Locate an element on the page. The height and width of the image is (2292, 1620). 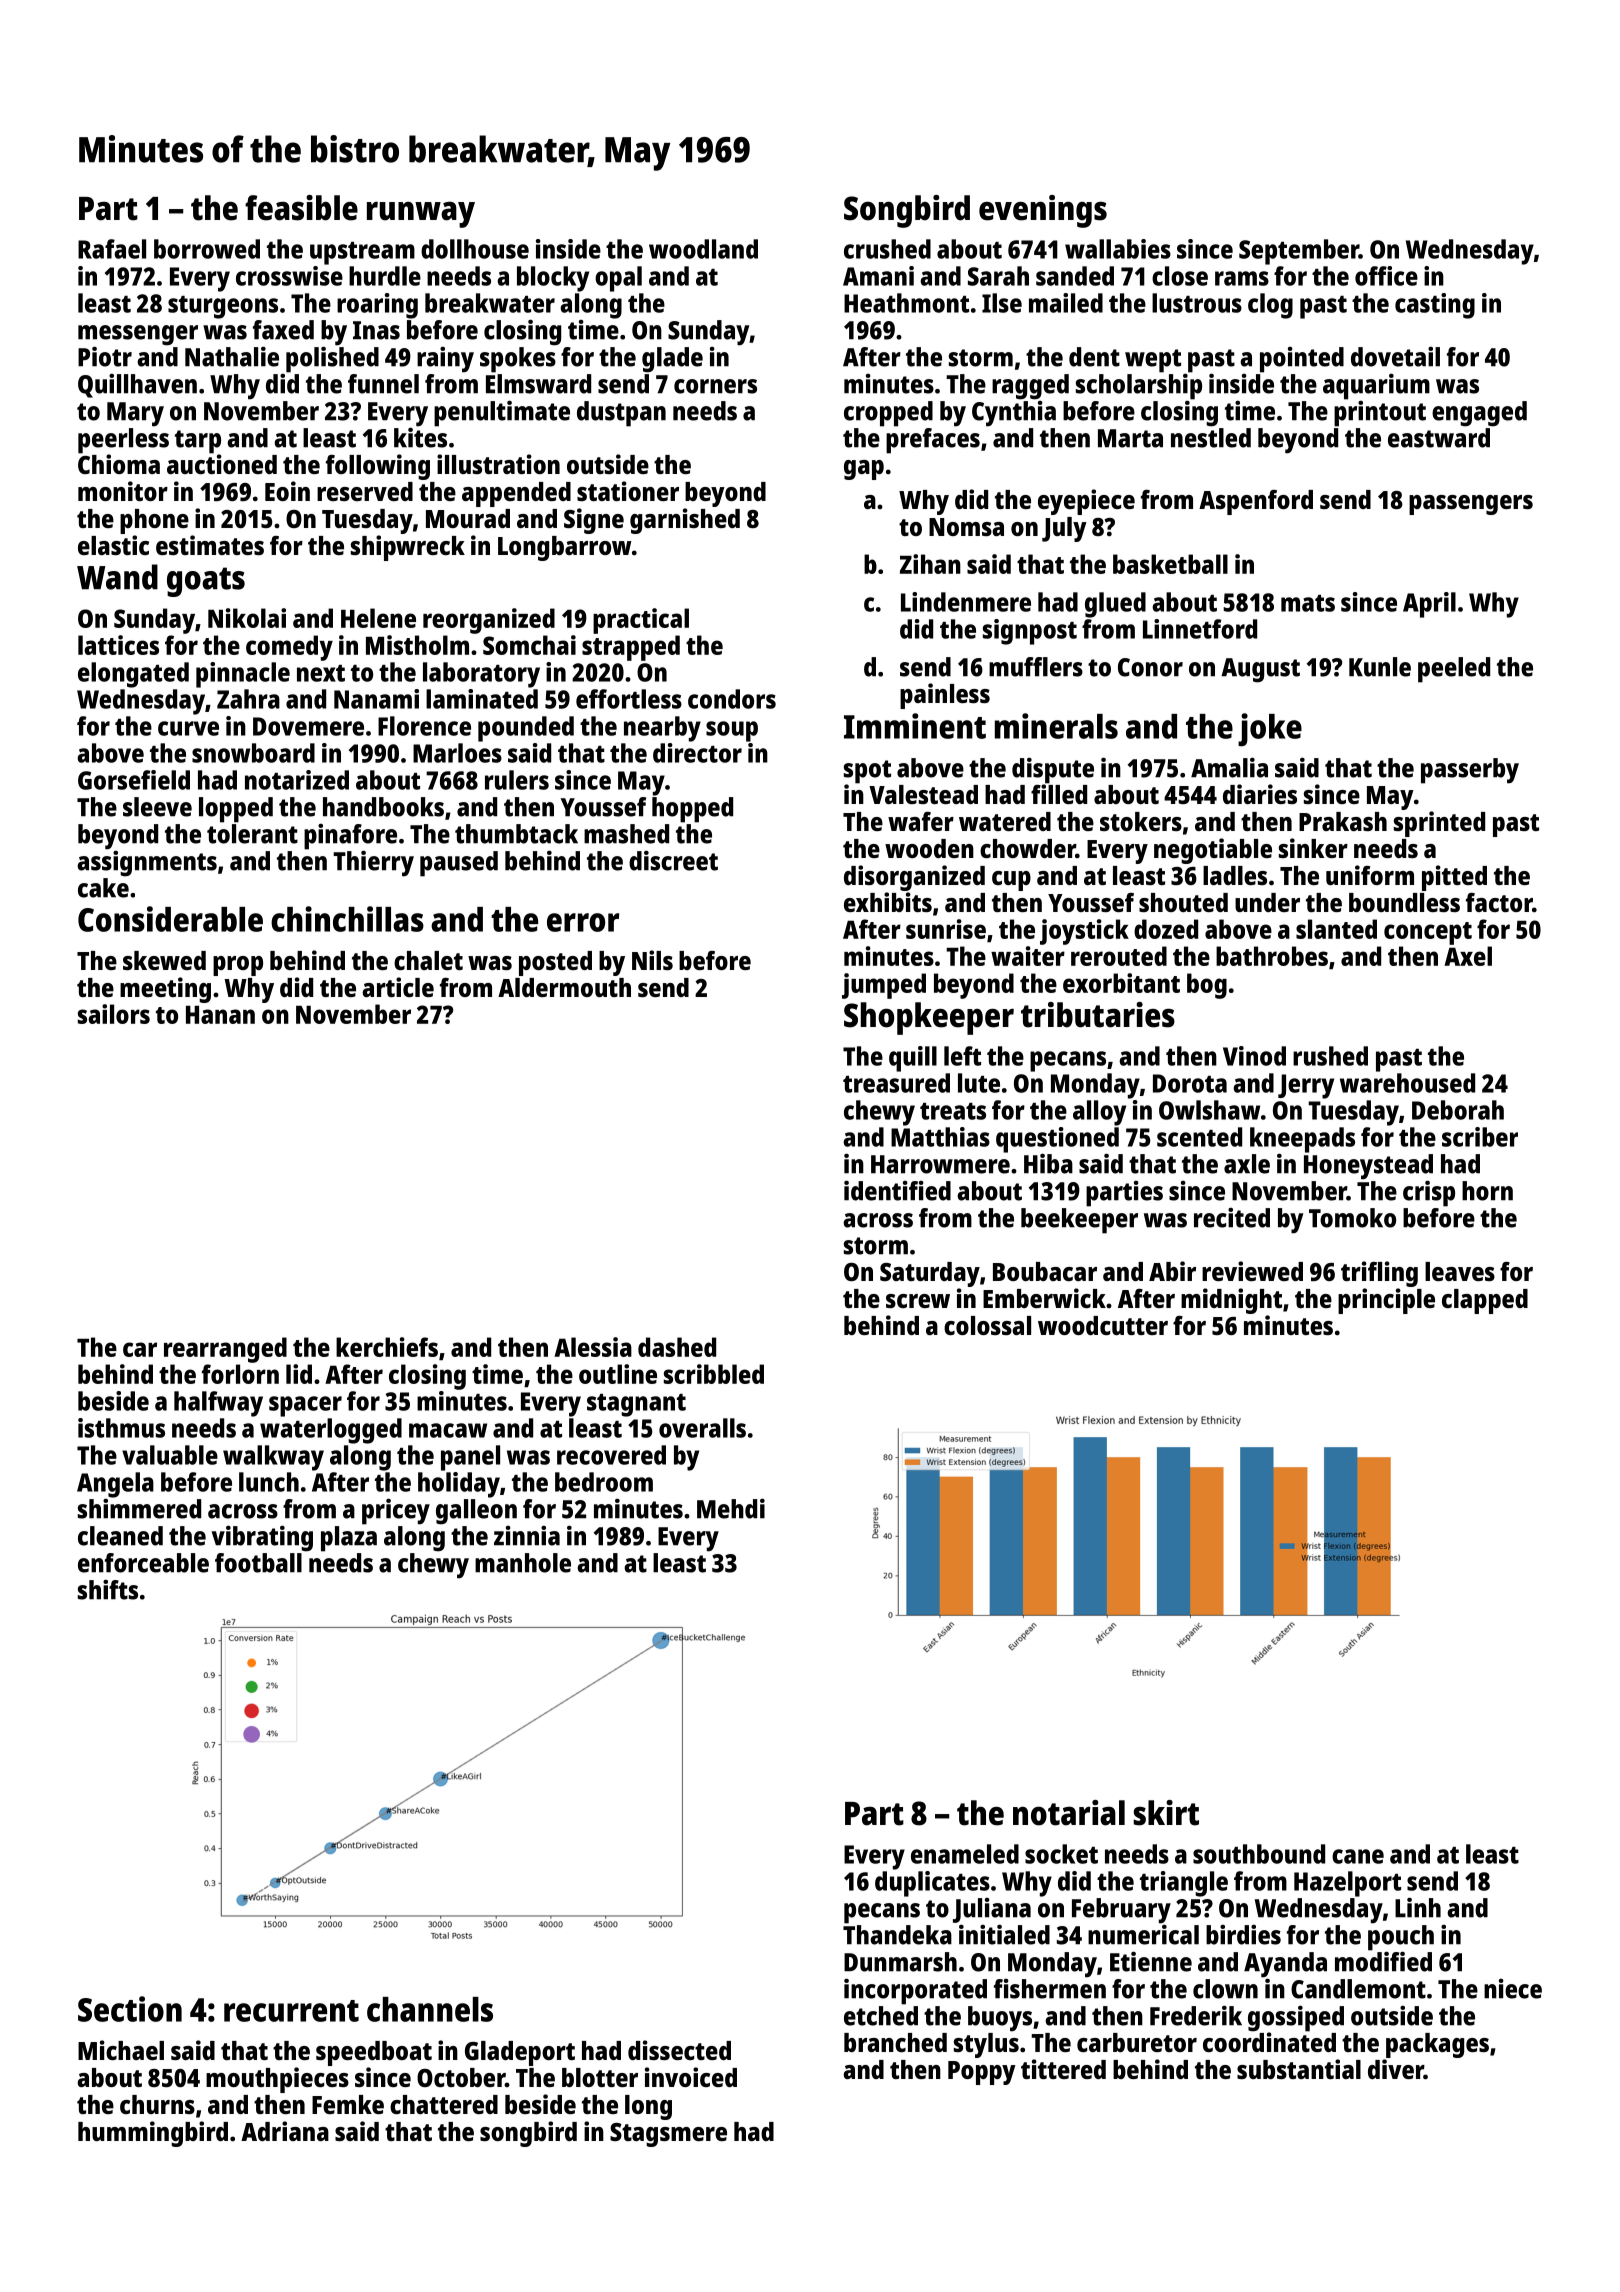
notarial is located at coordinates (1069, 1813).
